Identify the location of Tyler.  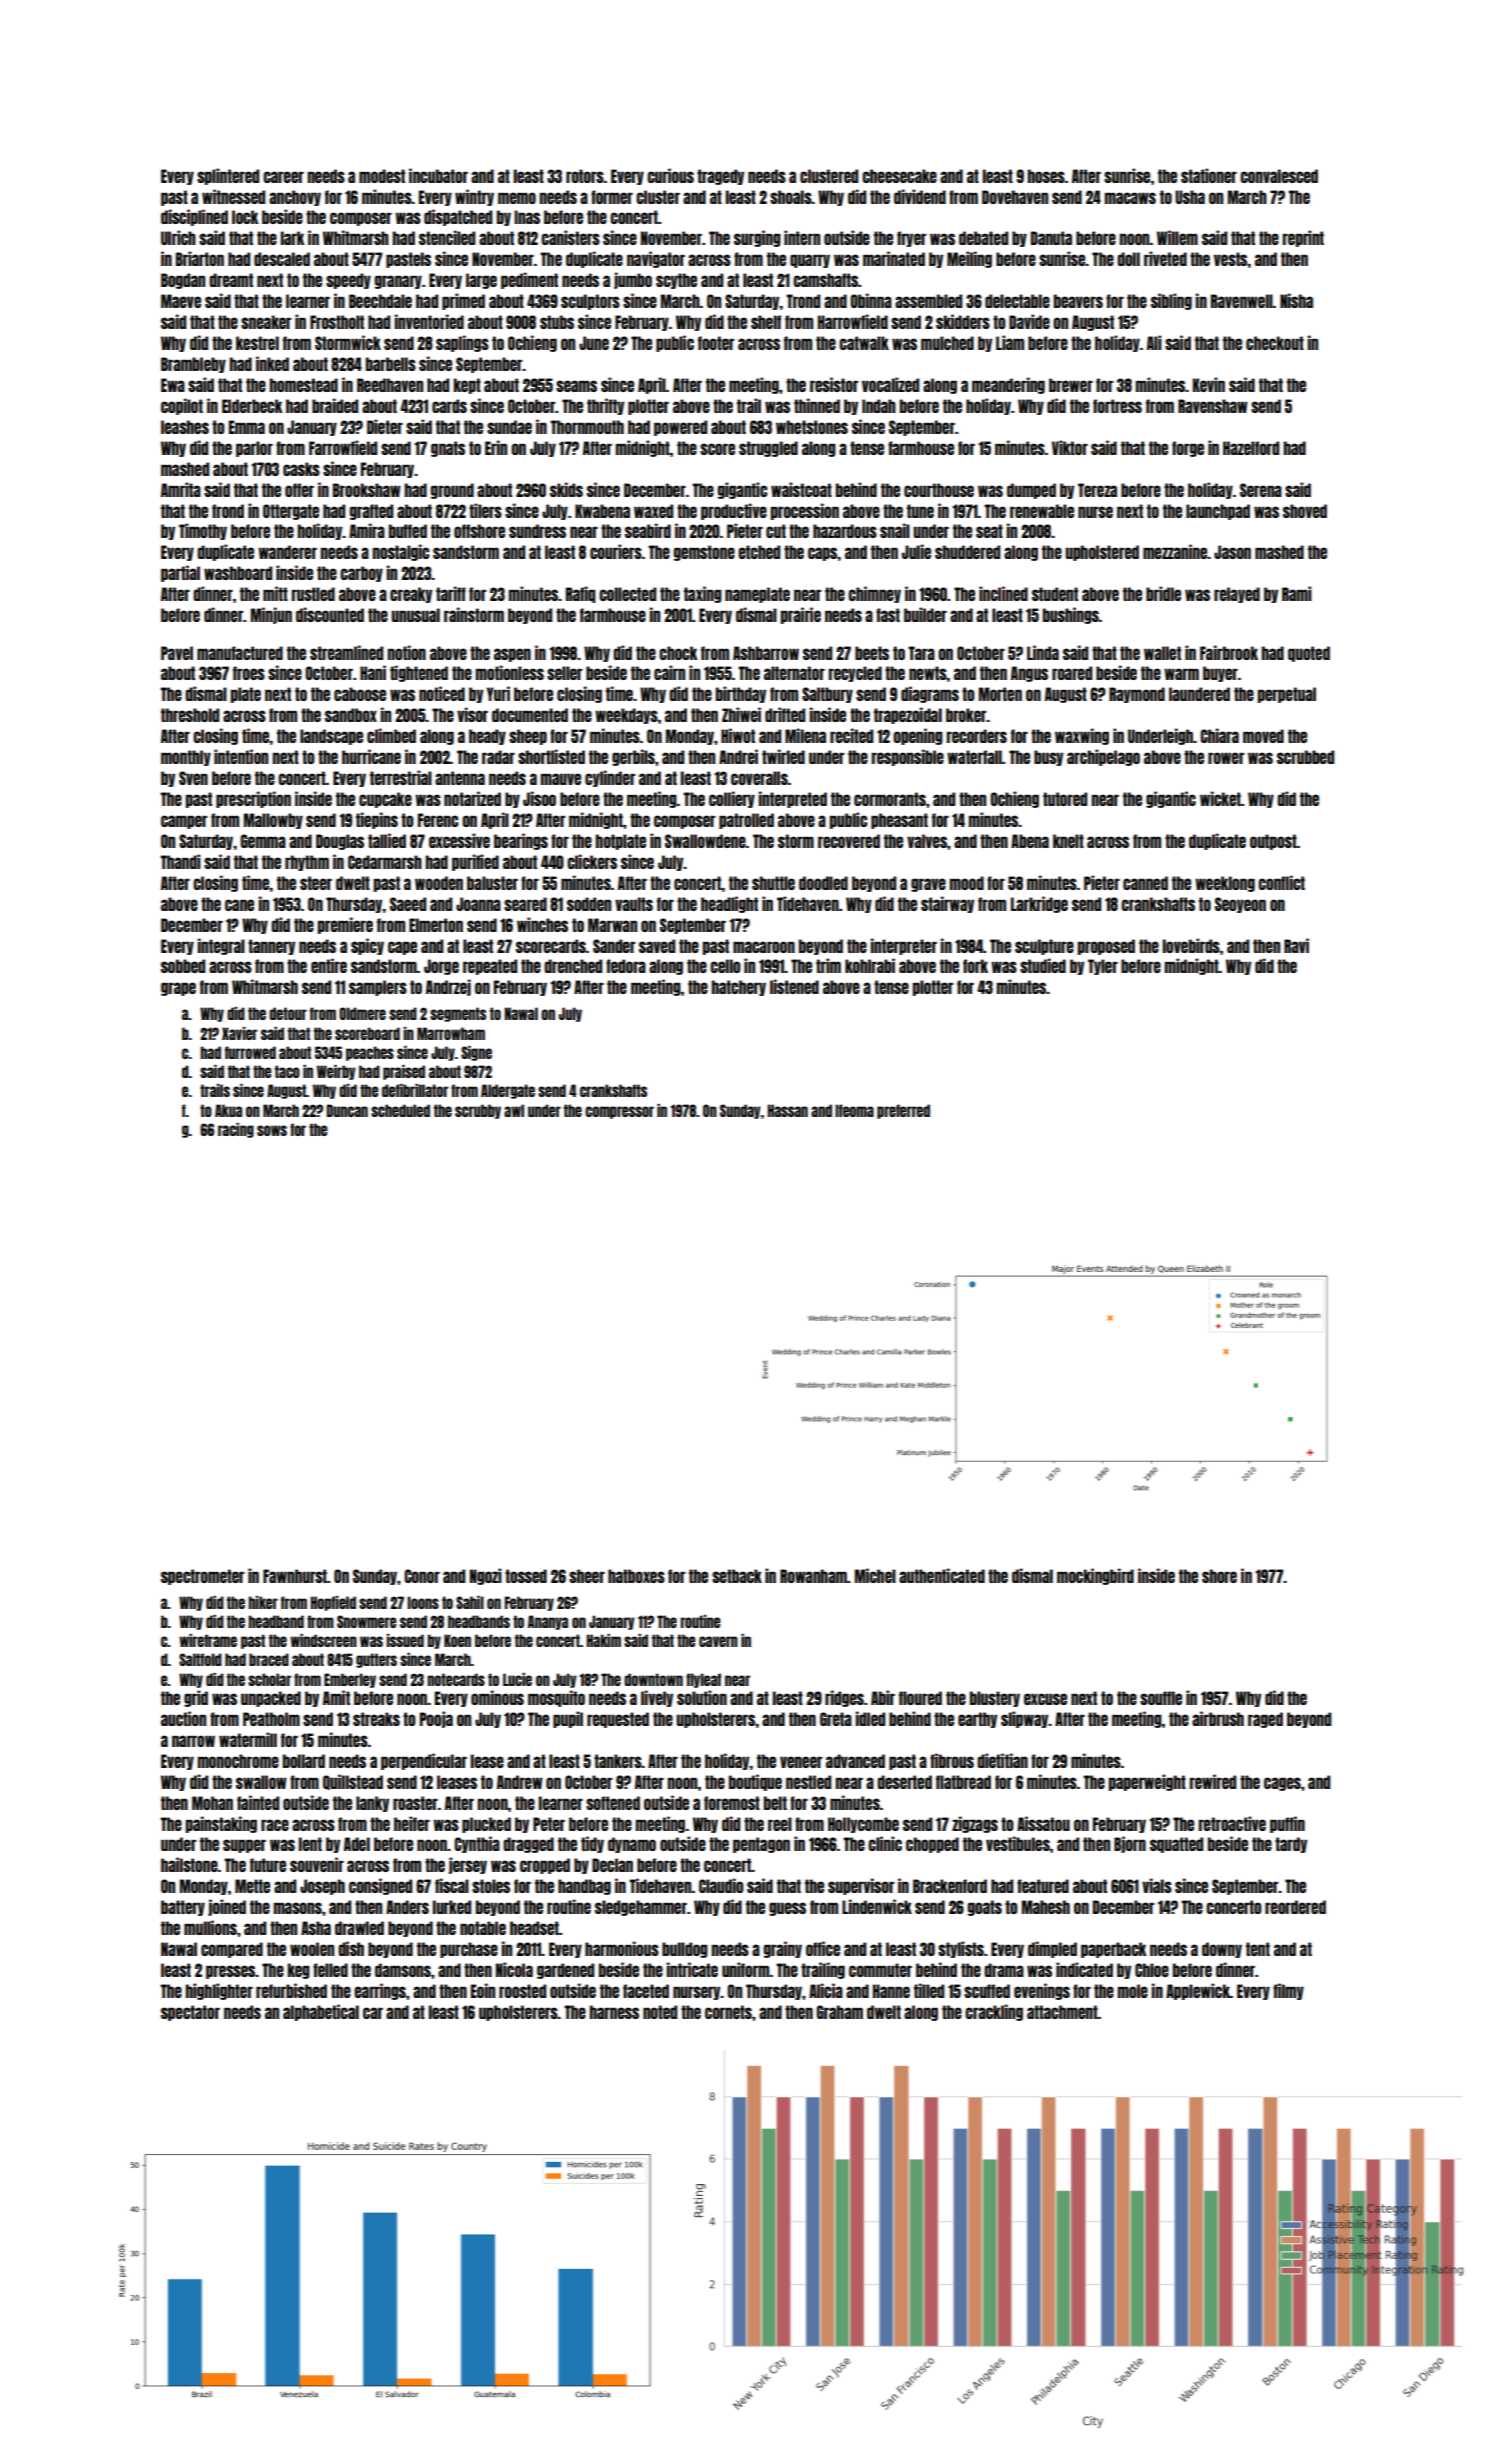
(1103, 967).
